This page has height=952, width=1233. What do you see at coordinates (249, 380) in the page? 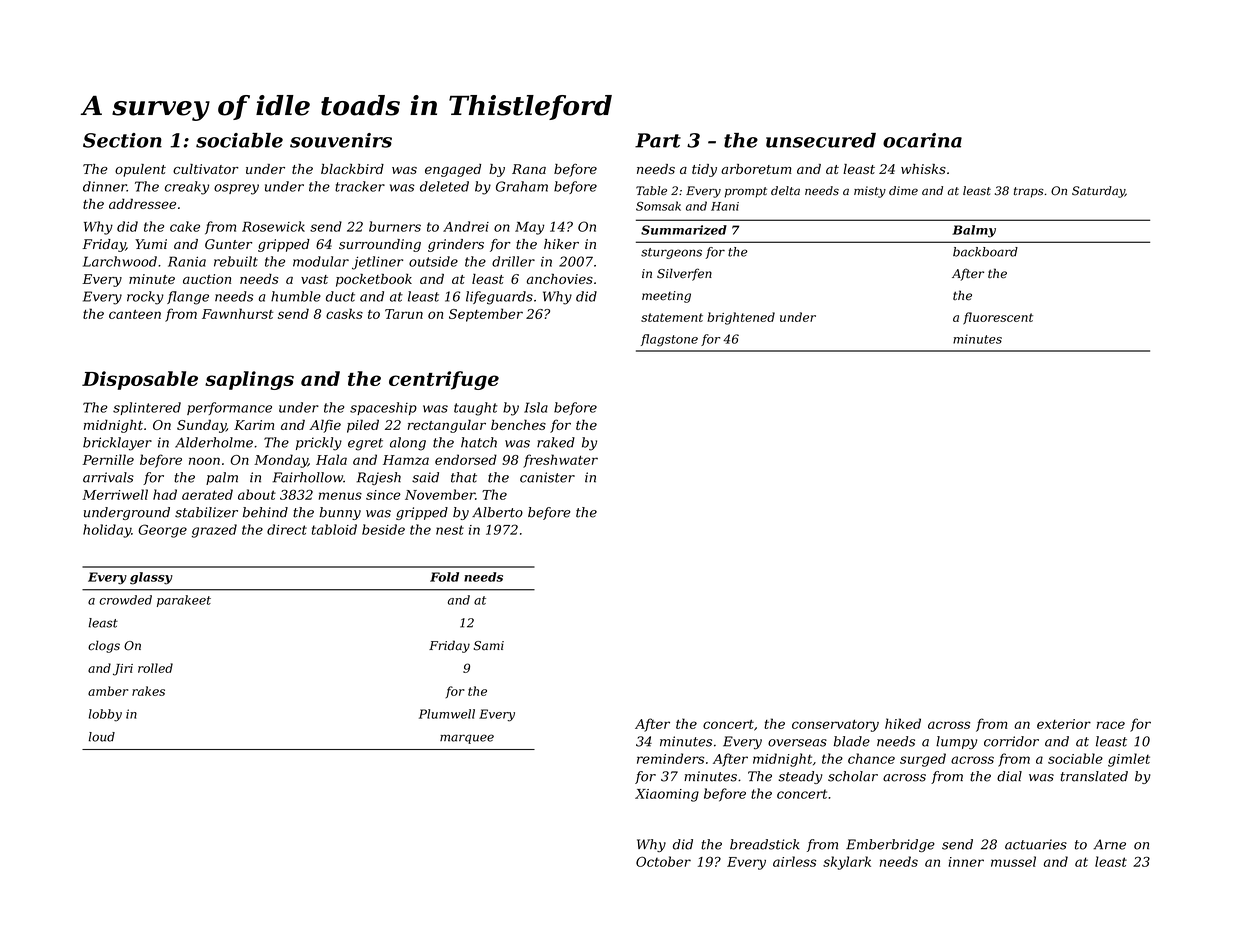
I see `saplings` at bounding box center [249, 380].
